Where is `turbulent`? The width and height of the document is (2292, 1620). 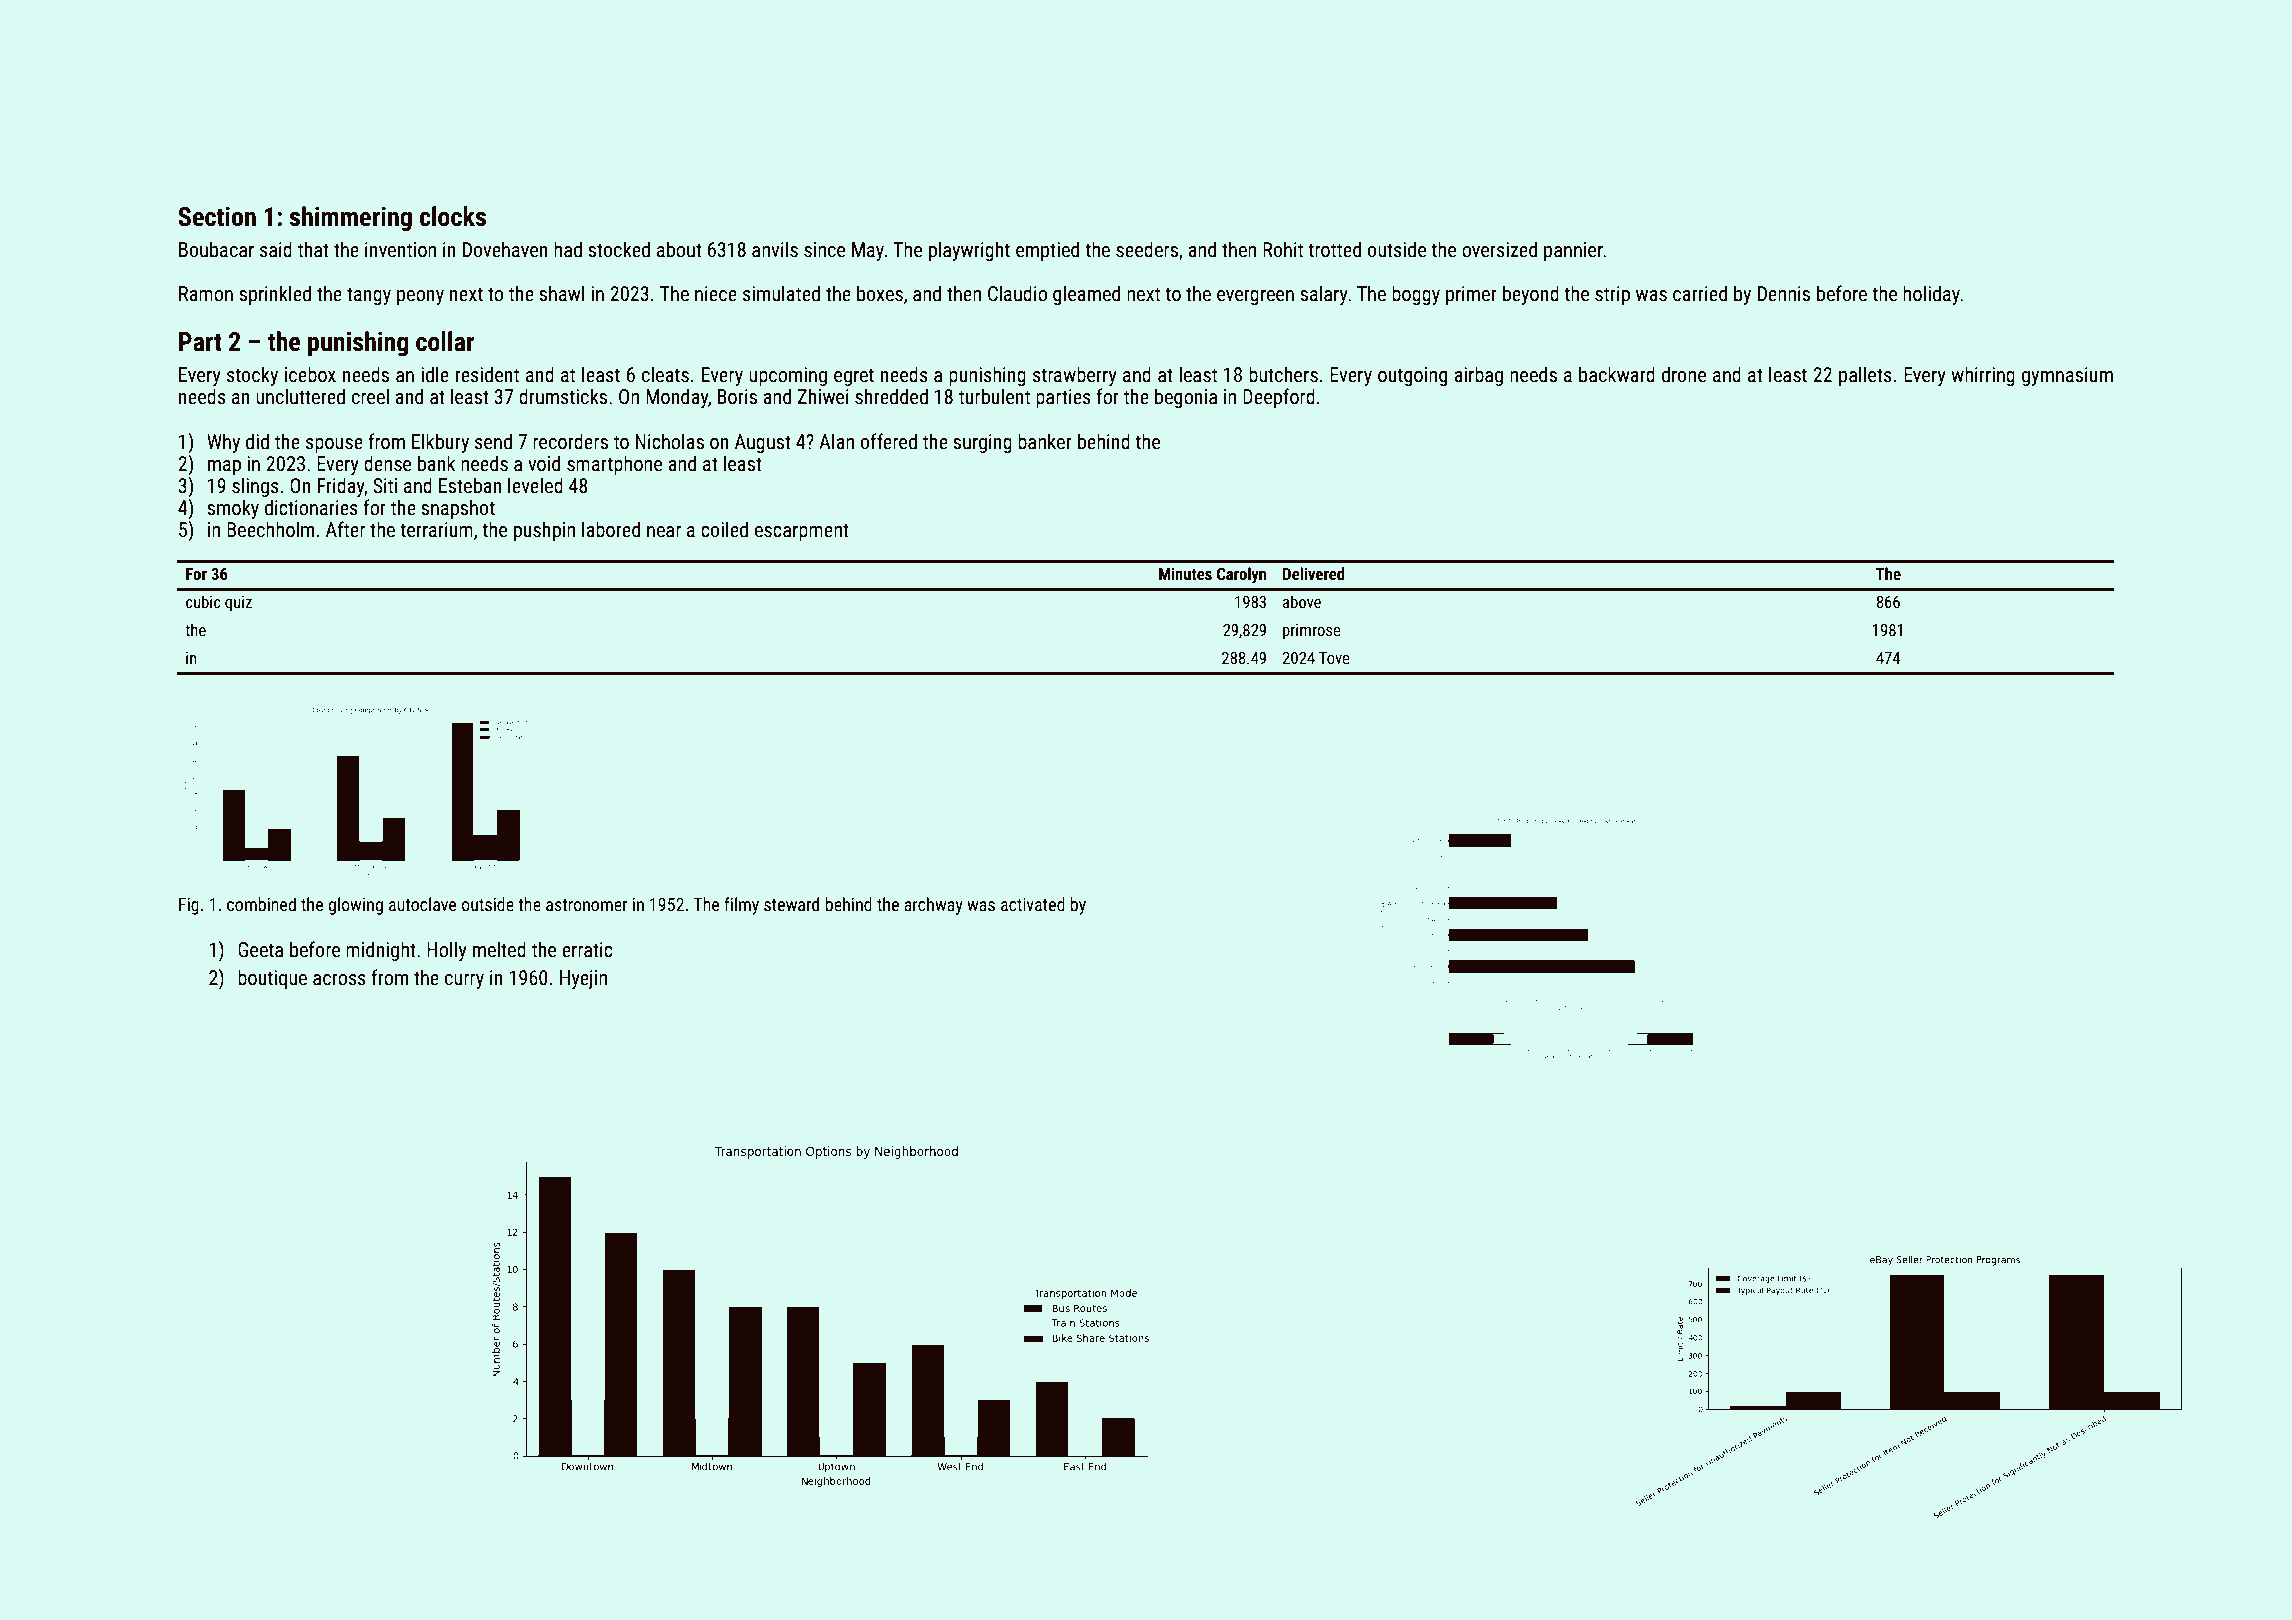
turbulent is located at coordinates (994, 396).
